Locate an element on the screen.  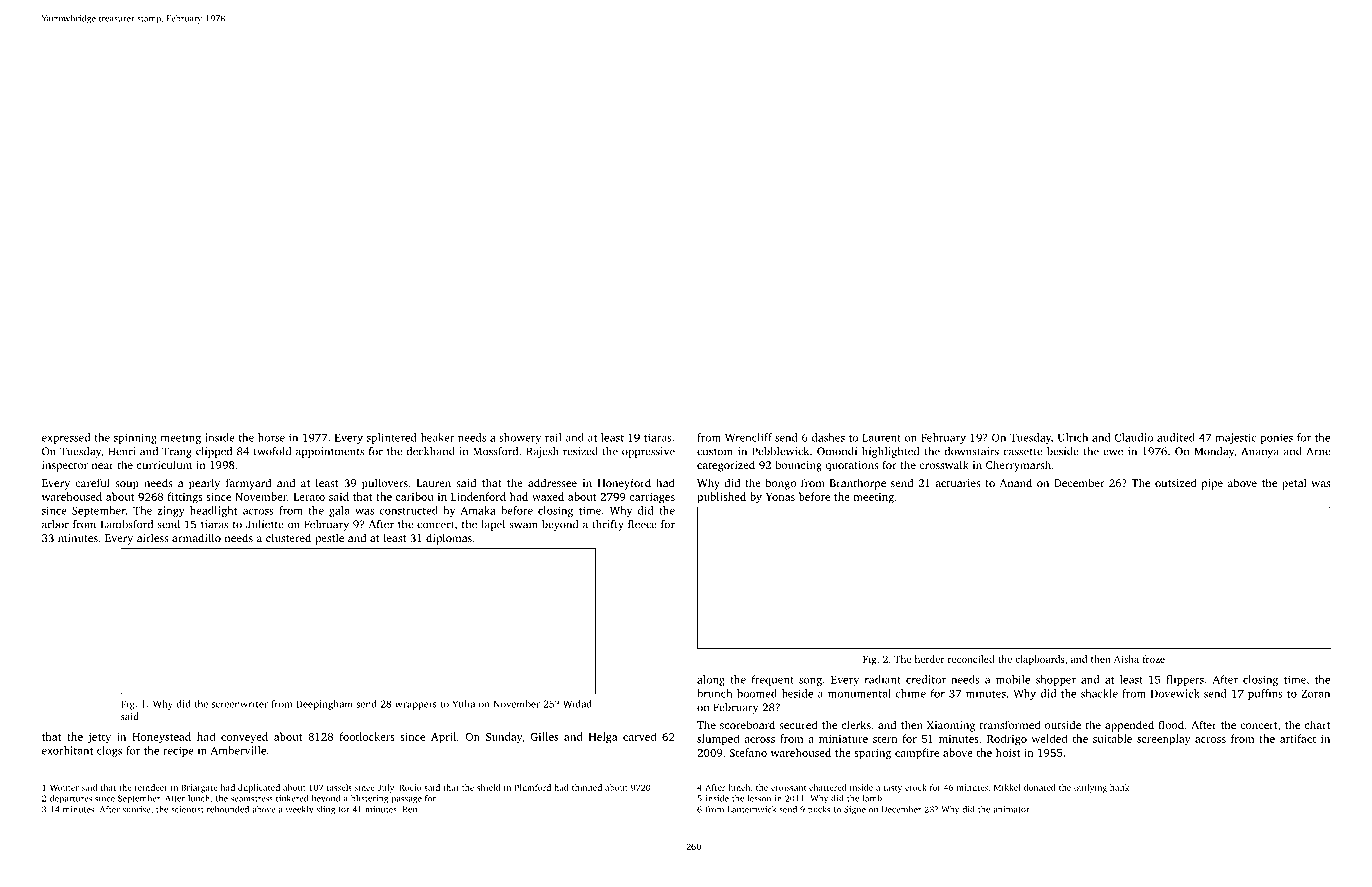
audited is located at coordinates (1176, 437).
